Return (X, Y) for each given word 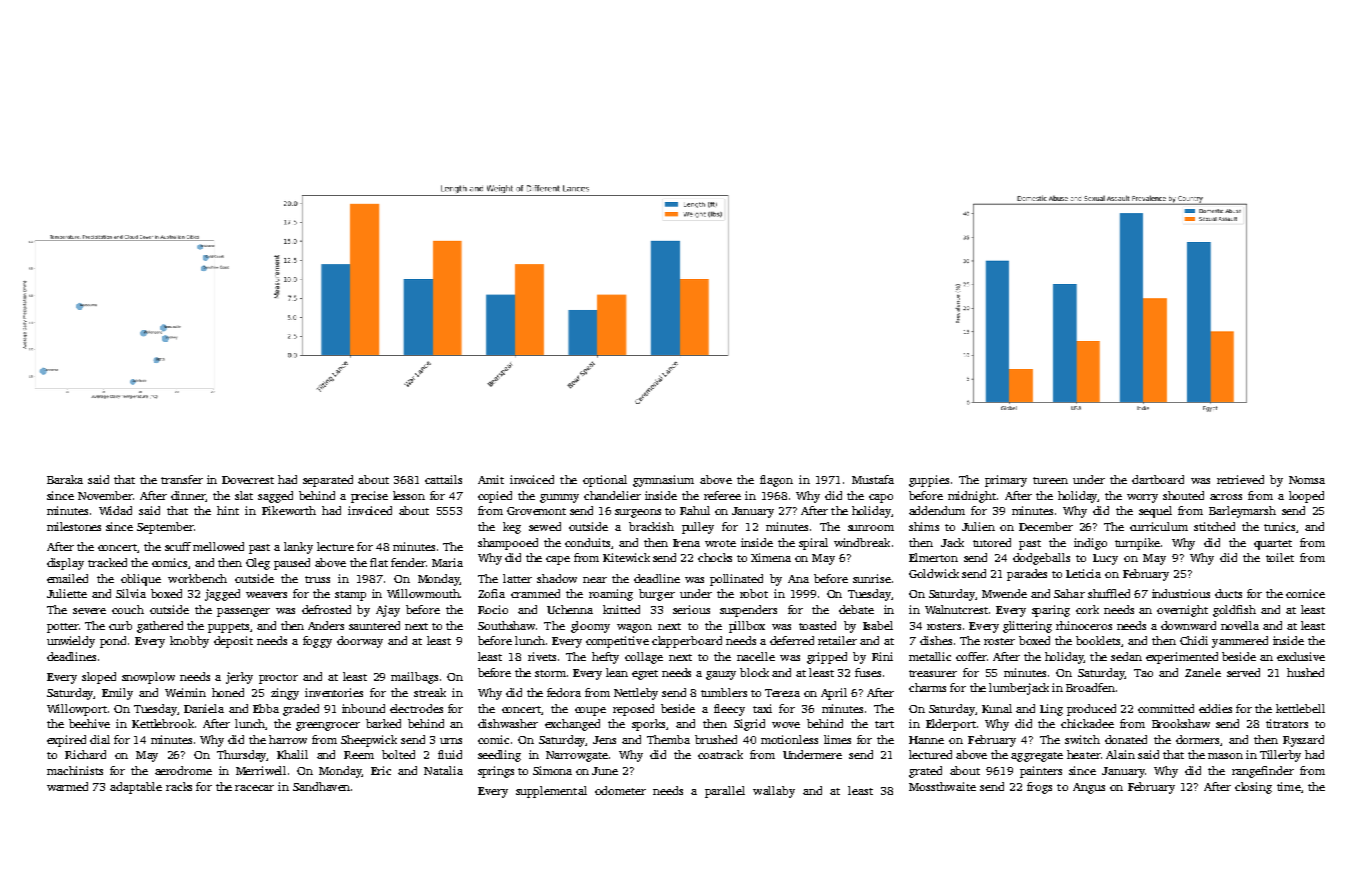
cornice (1305, 593)
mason (1225, 756)
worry (1142, 498)
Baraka (65, 479)
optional (605, 481)
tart (884, 724)
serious (691, 609)
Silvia (131, 593)
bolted (398, 754)
